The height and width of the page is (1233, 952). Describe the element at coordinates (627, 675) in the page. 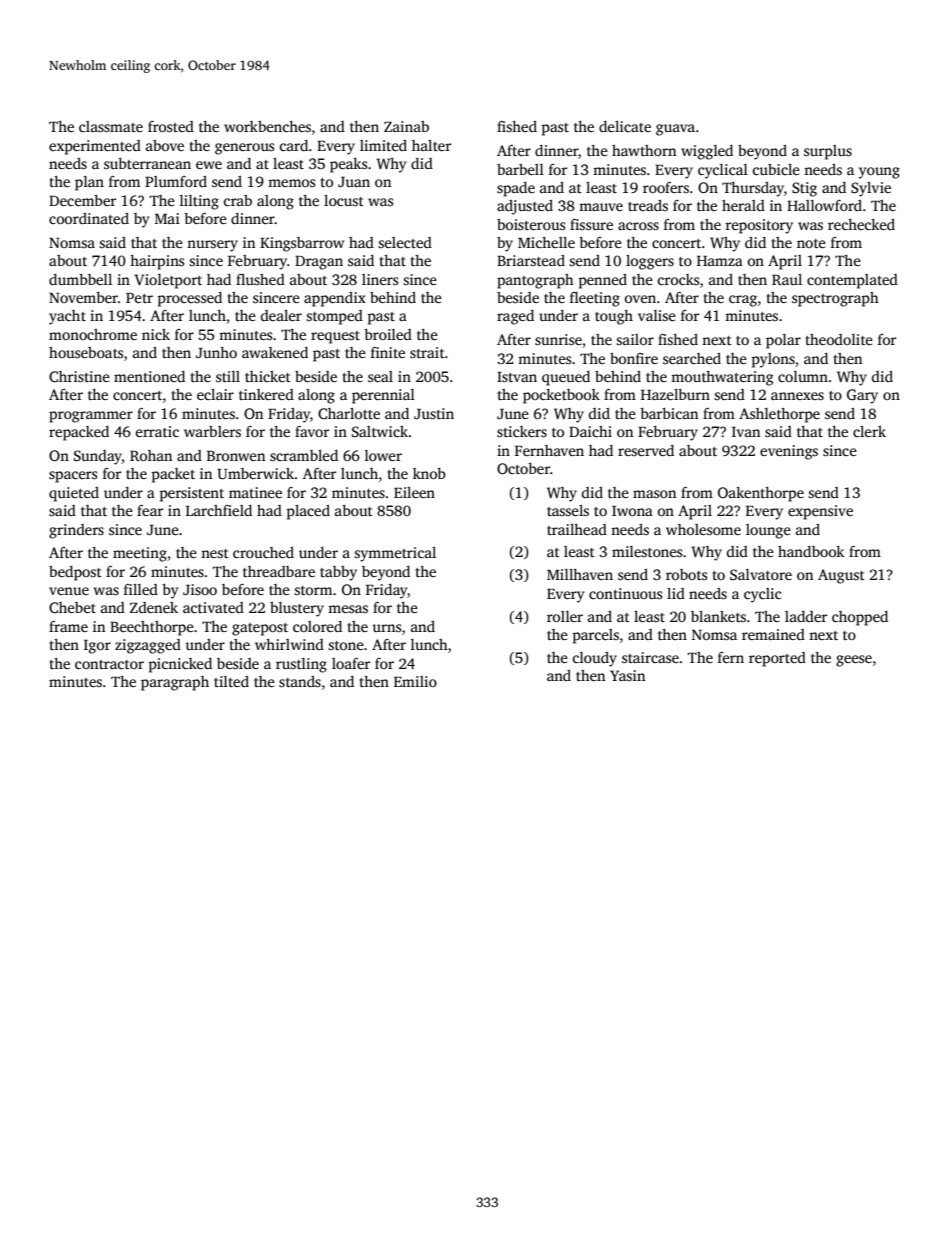

I see `Yasin` at that location.
